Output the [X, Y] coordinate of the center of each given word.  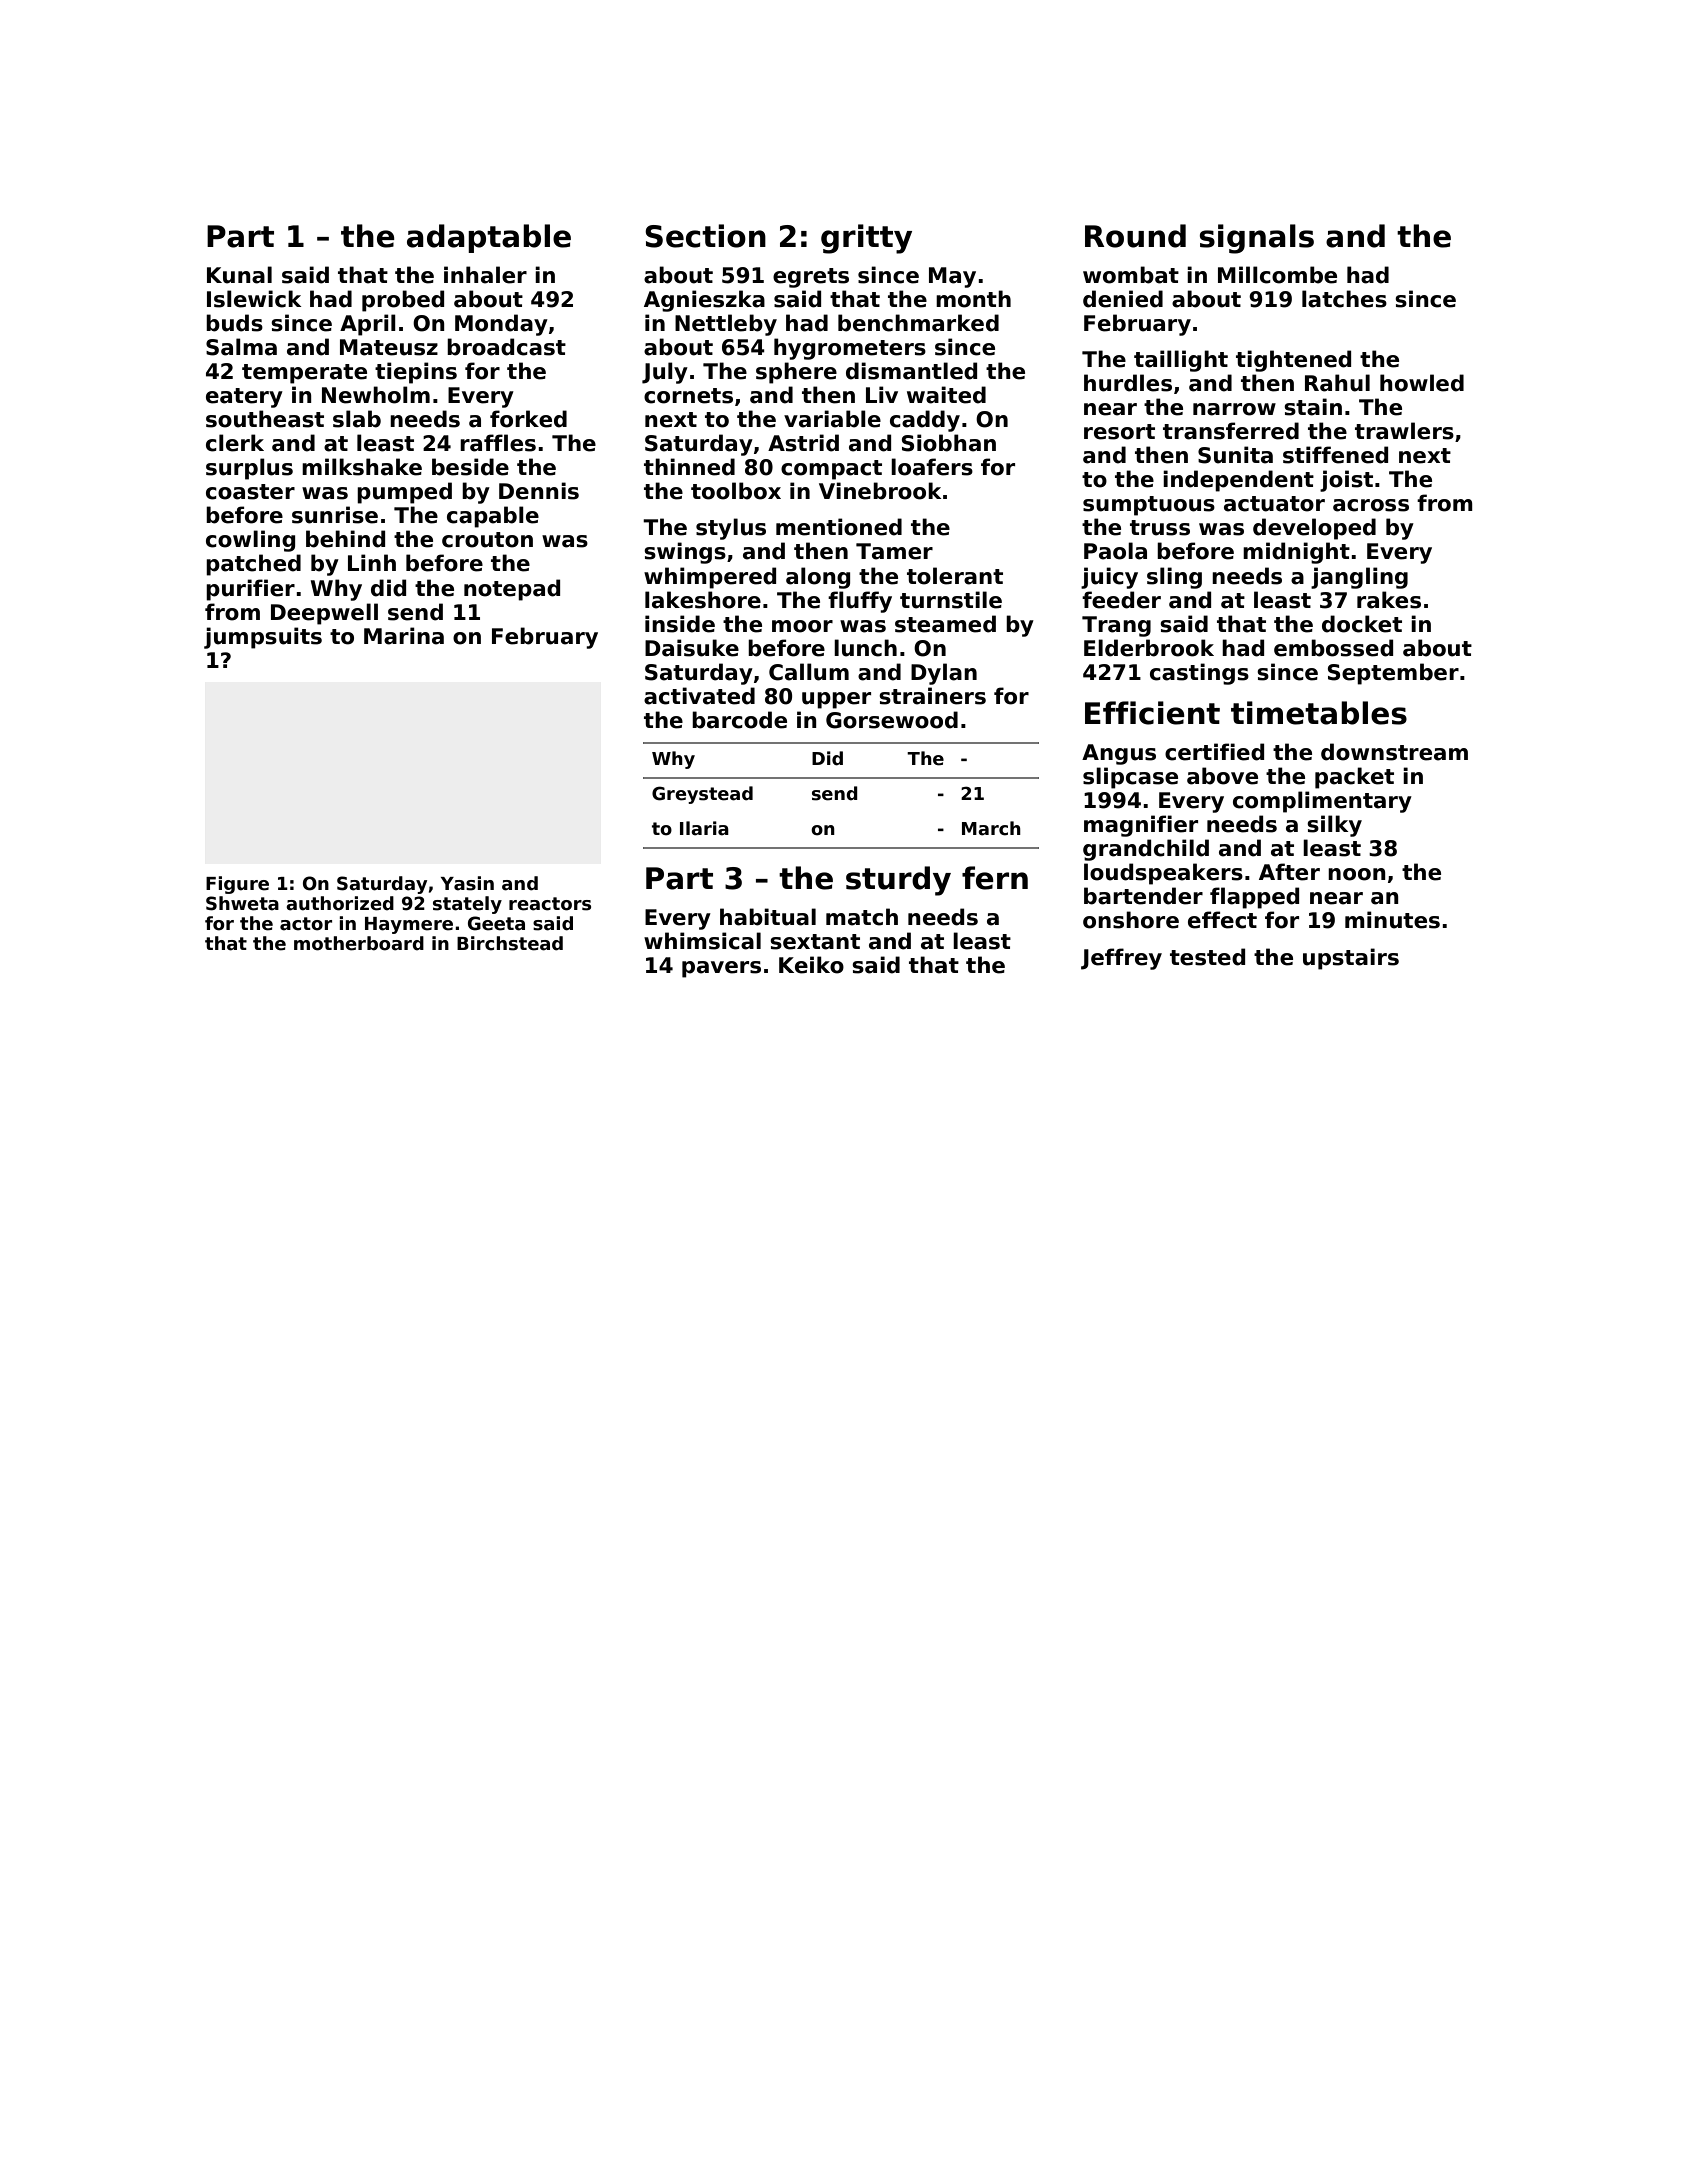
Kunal [239, 275]
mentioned [839, 527]
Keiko [811, 965]
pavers [721, 969]
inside [680, 624]
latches [1344, 299]
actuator [1274, 504]
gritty [866, 239]
